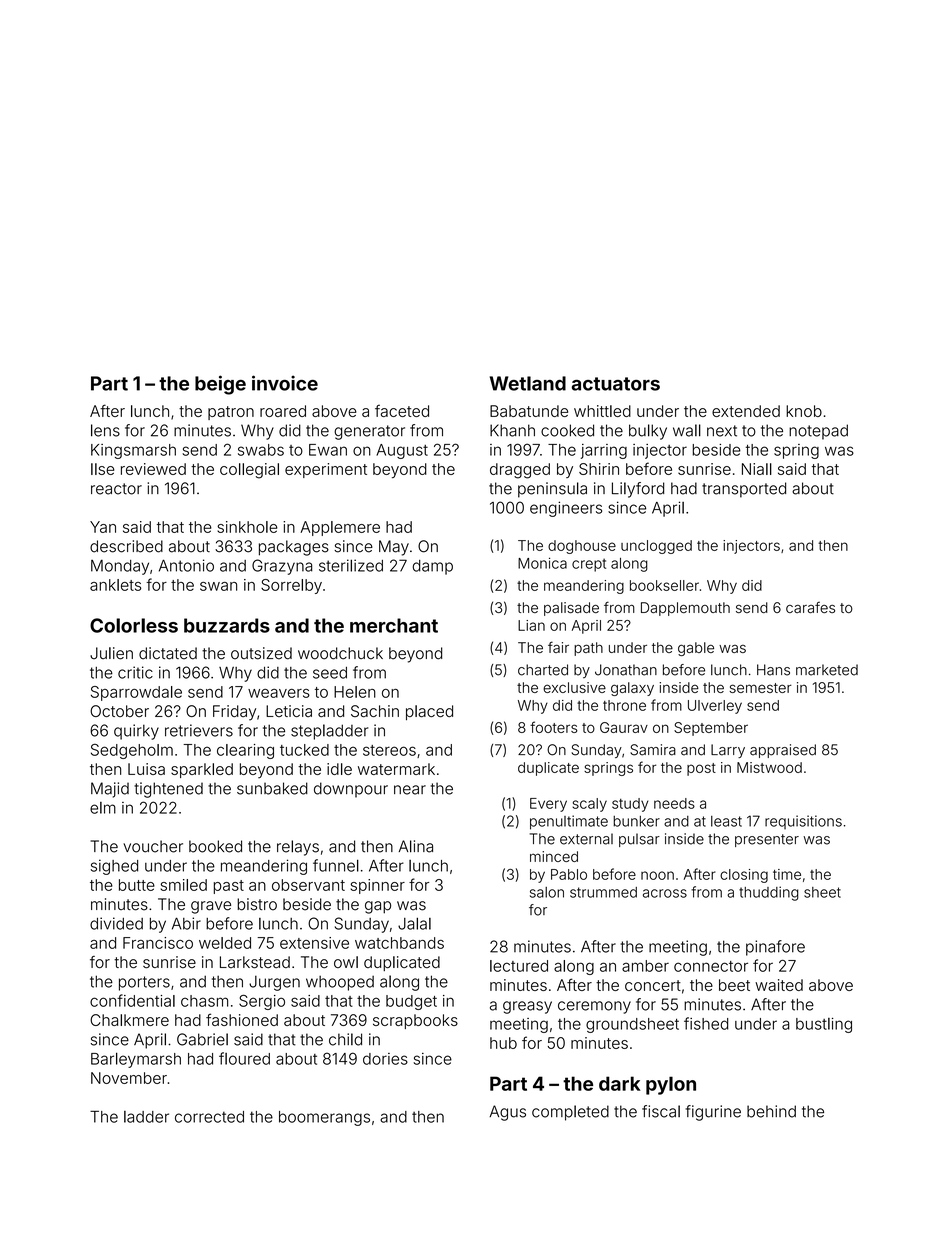 The height and width of the screenshot is (1233, 952). What do you see at coordinates (824, 1025) in the screenshot?
I see `bustling` at bounding box center [824, 1025].
